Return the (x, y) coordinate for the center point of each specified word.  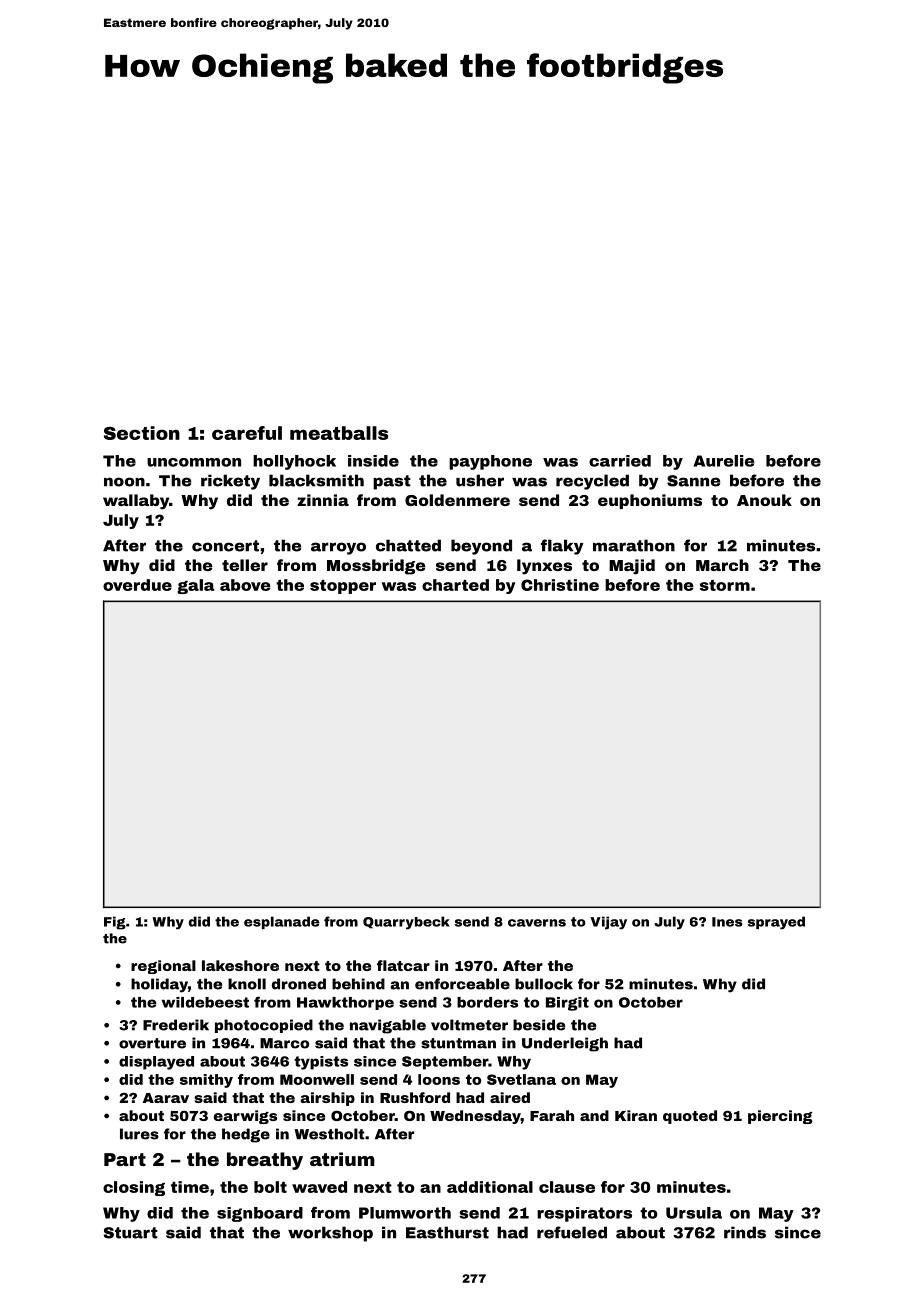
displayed (156, 1063)
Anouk (764, 500)
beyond (481, 547)
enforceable (462, 984)
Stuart (131, 1233)
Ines (727, 922)
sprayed (776, 923)
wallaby (136, 502)
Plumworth (405, 1213)
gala (196, 586)
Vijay (608, 923)
